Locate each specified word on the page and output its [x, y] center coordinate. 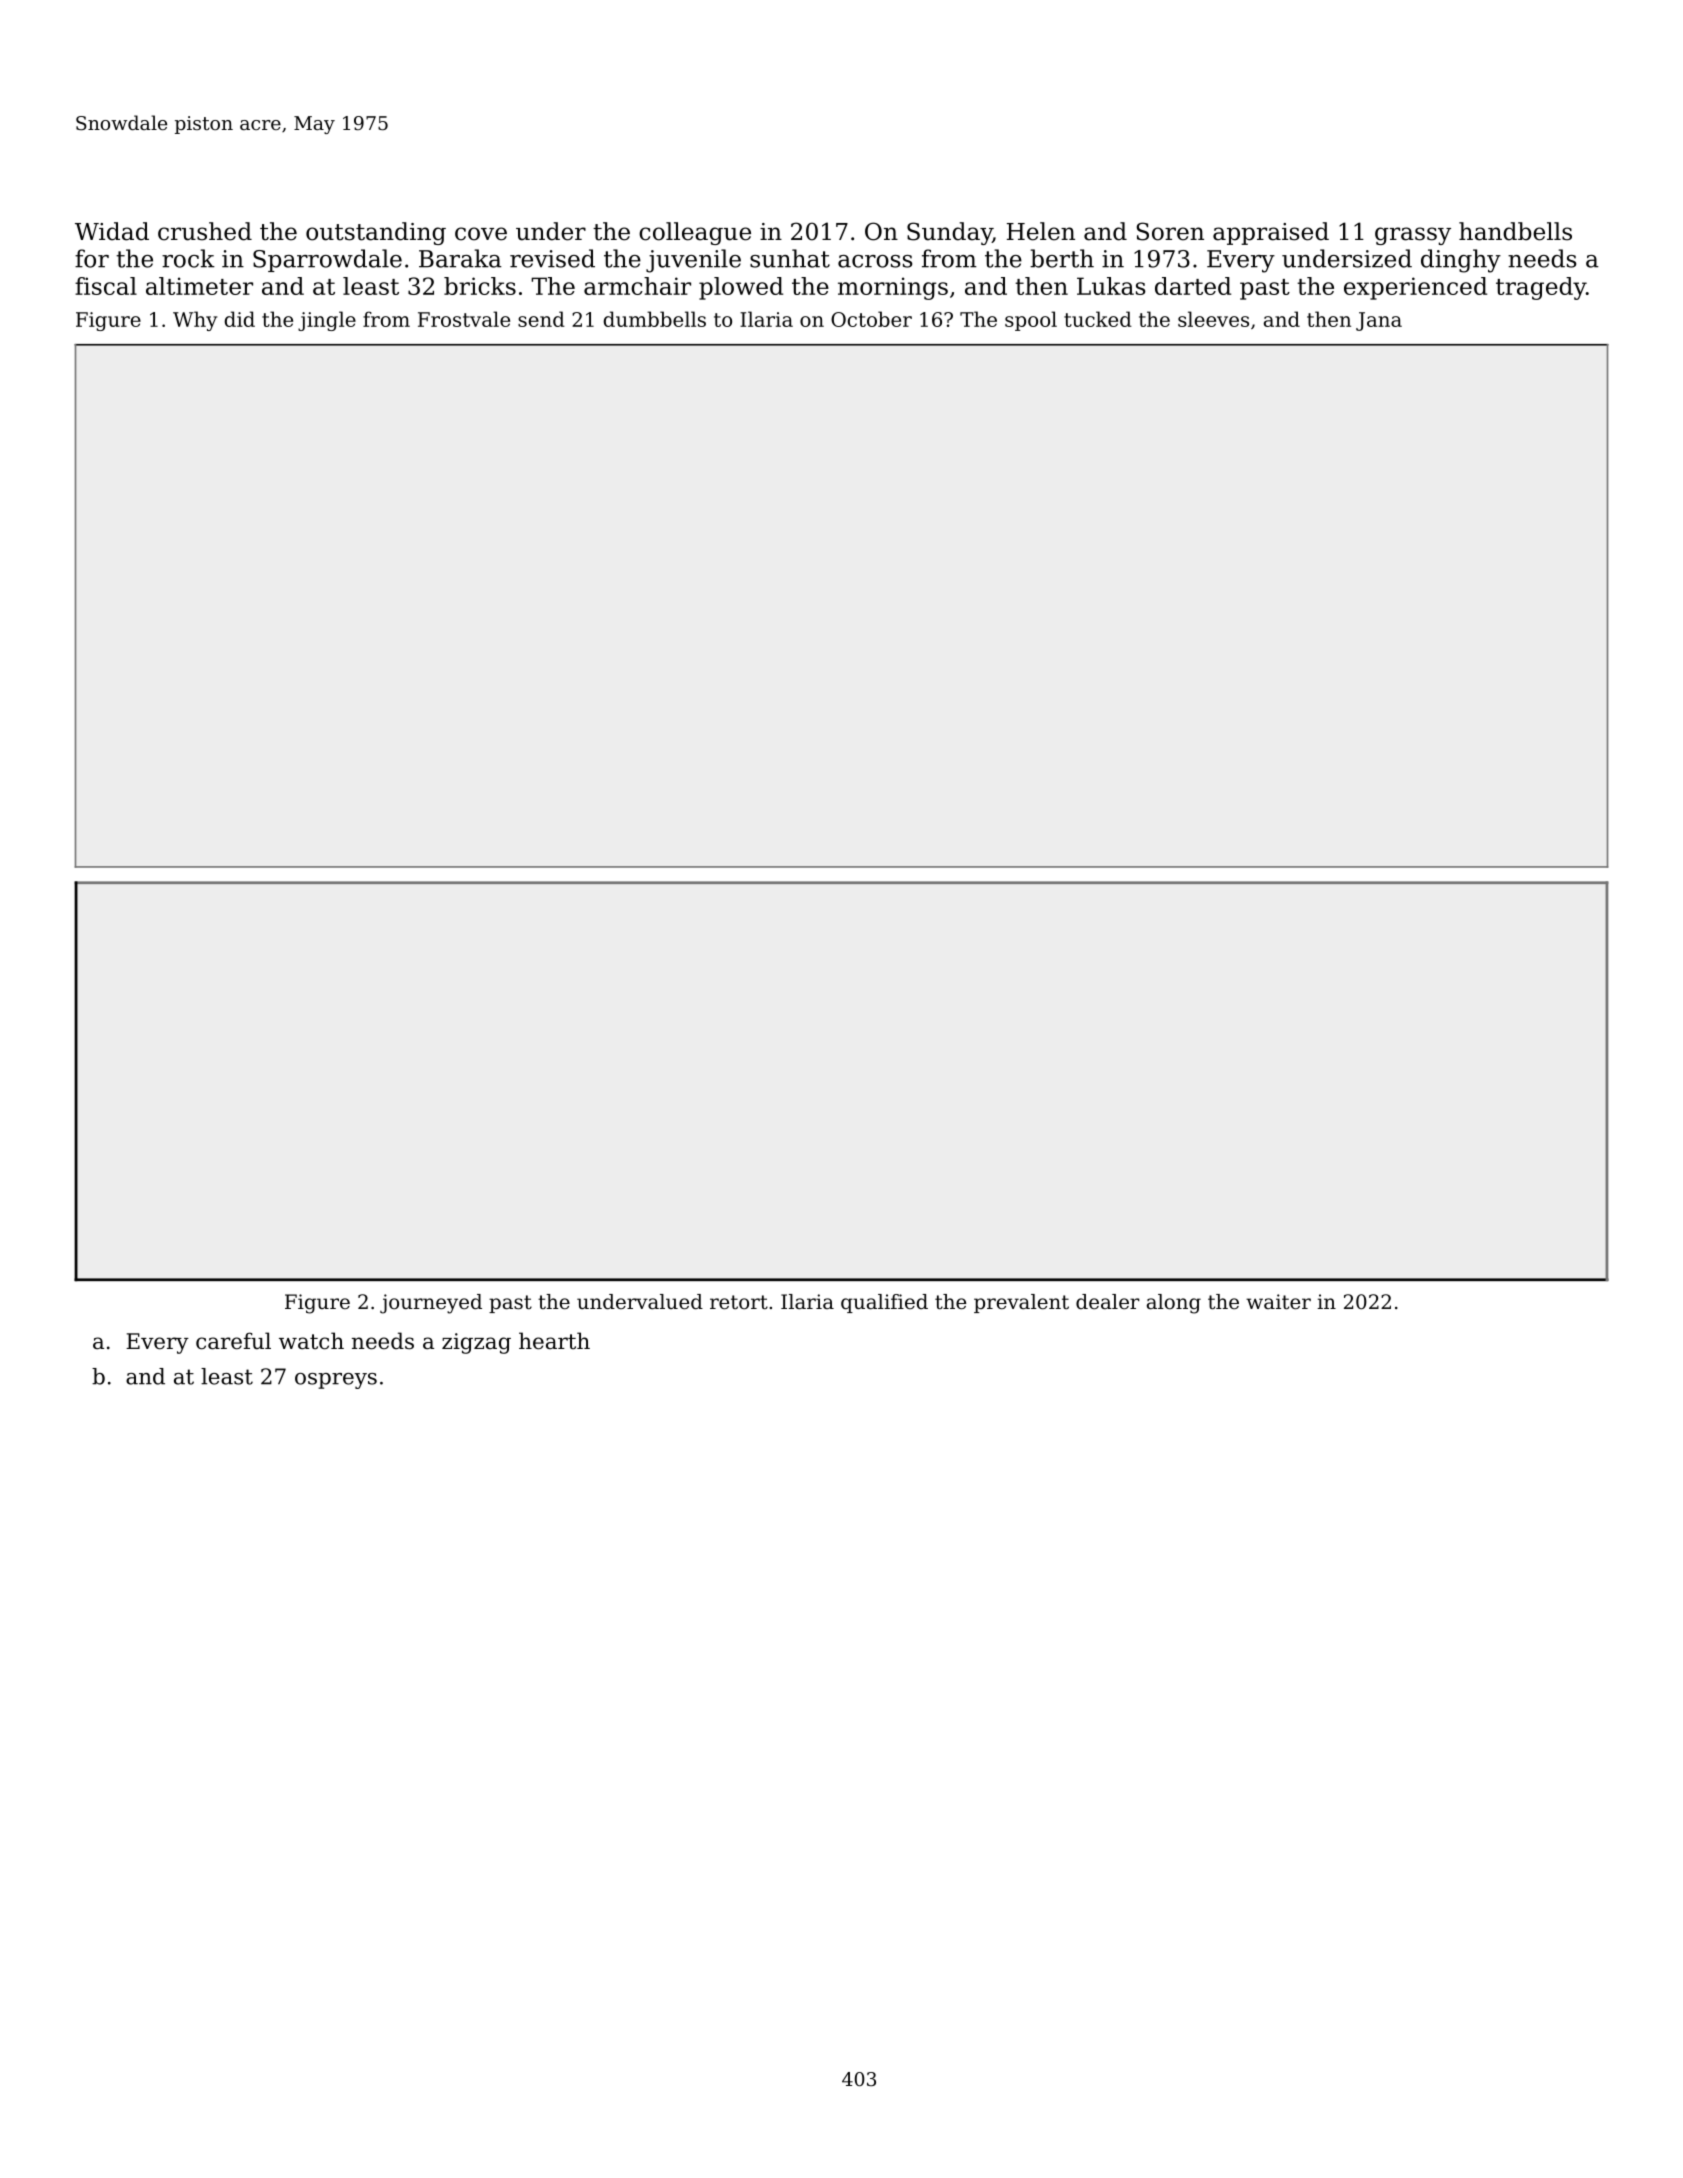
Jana [1379, 321]
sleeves [1213, 319]
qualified [884, 1303]
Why [195, 321]
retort [739, 1302]
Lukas [1111, 286]
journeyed [431, 1304]
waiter [1278, 1302]
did [239, 319]
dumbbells [654, 319]
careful [233, 1341]
